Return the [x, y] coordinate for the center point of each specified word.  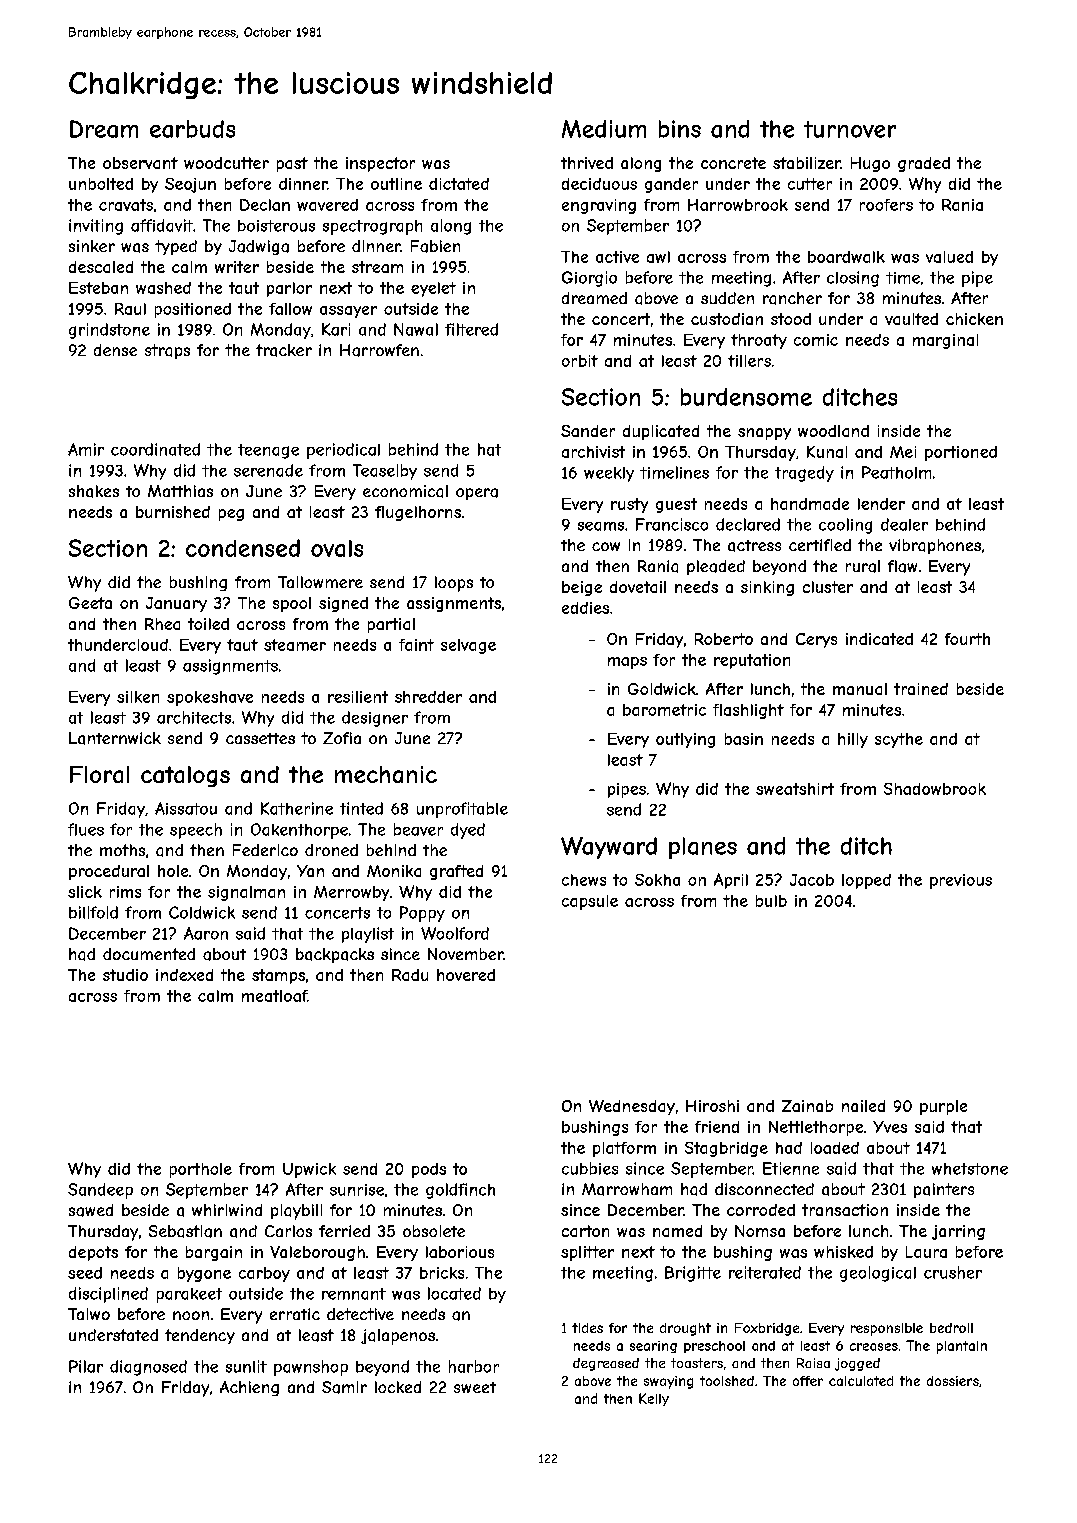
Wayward [609, 848]
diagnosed [148, 1368]
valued [949, 257]
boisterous [276, 226]
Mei [903, 452]
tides [587, 1328]
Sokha [657, 880]
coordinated [155, 449]
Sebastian [185, 1231]
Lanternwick [115, 738]
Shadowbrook [935, 789]
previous [961, 881]
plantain [962, 1347]
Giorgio [589, 279]
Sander [588, 431]
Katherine [297, 808]
